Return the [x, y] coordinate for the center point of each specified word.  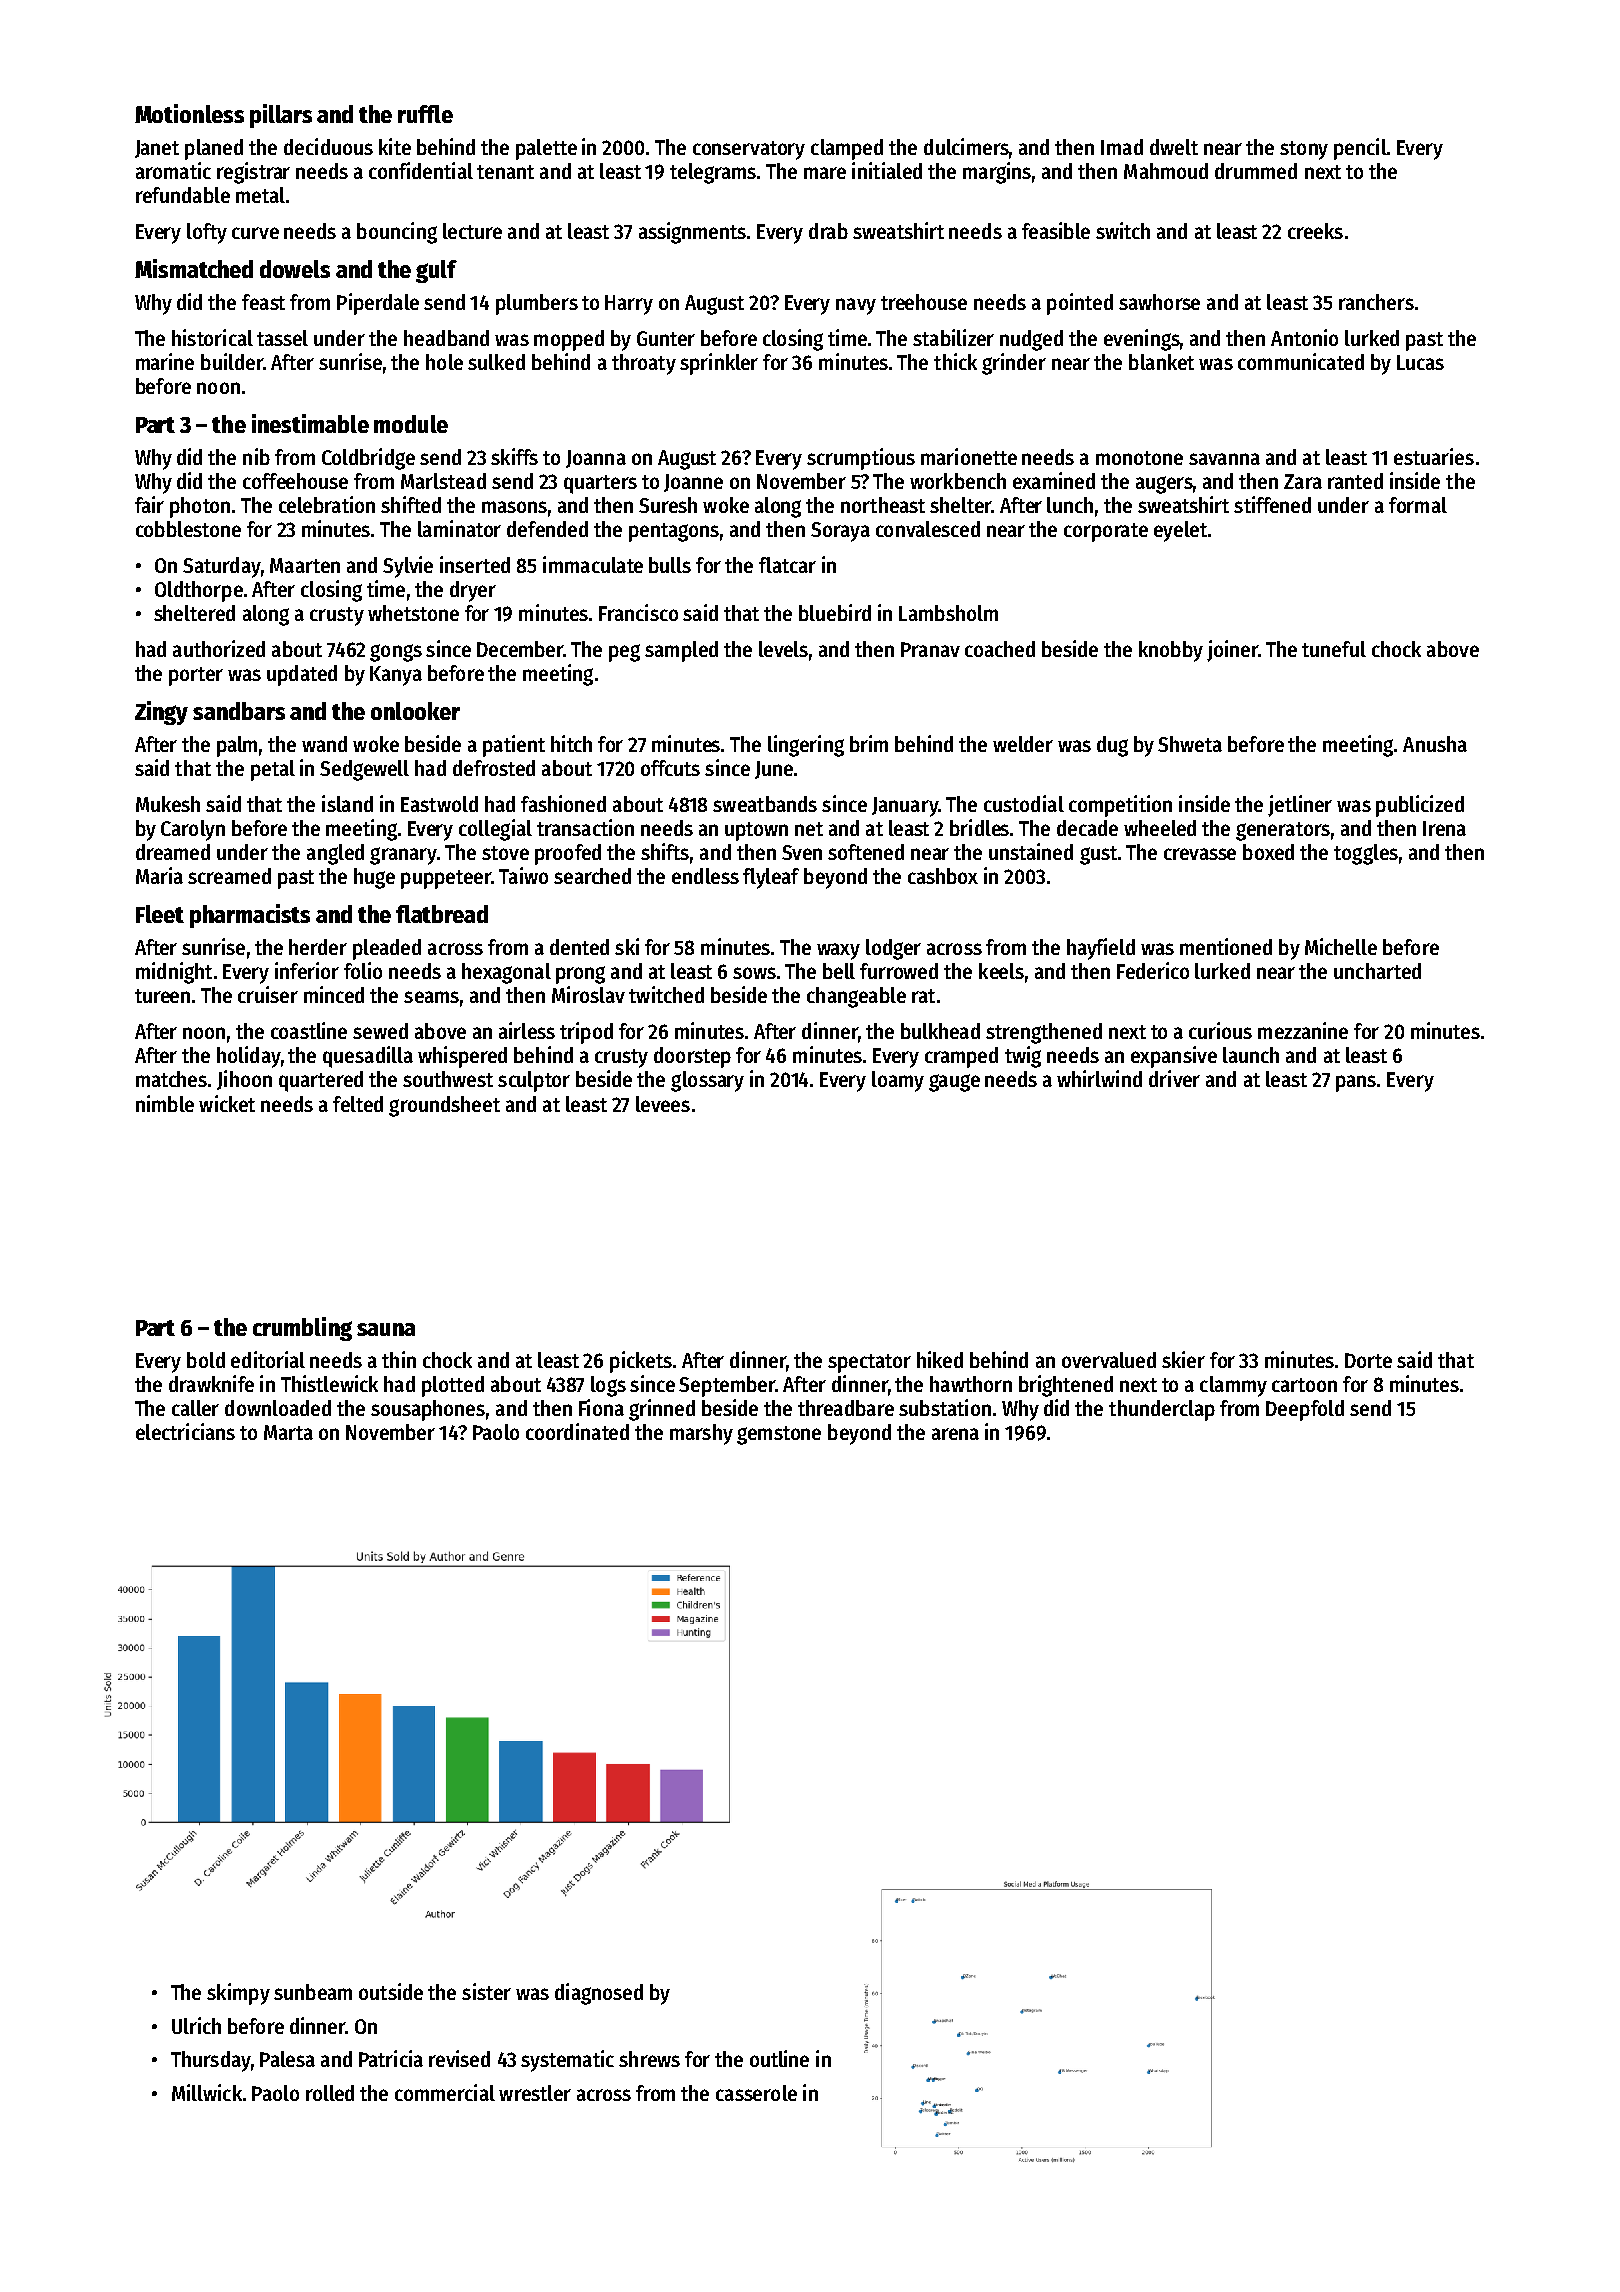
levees [663, 1104]
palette [546, 149]
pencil [1360, 149]
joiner [1232, 651]
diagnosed [599, 1994]
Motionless [189, 113]
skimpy [238, 1994]
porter [196, 676]
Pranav [930, 649]
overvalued [1109, 1360]
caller [195, 1408]
